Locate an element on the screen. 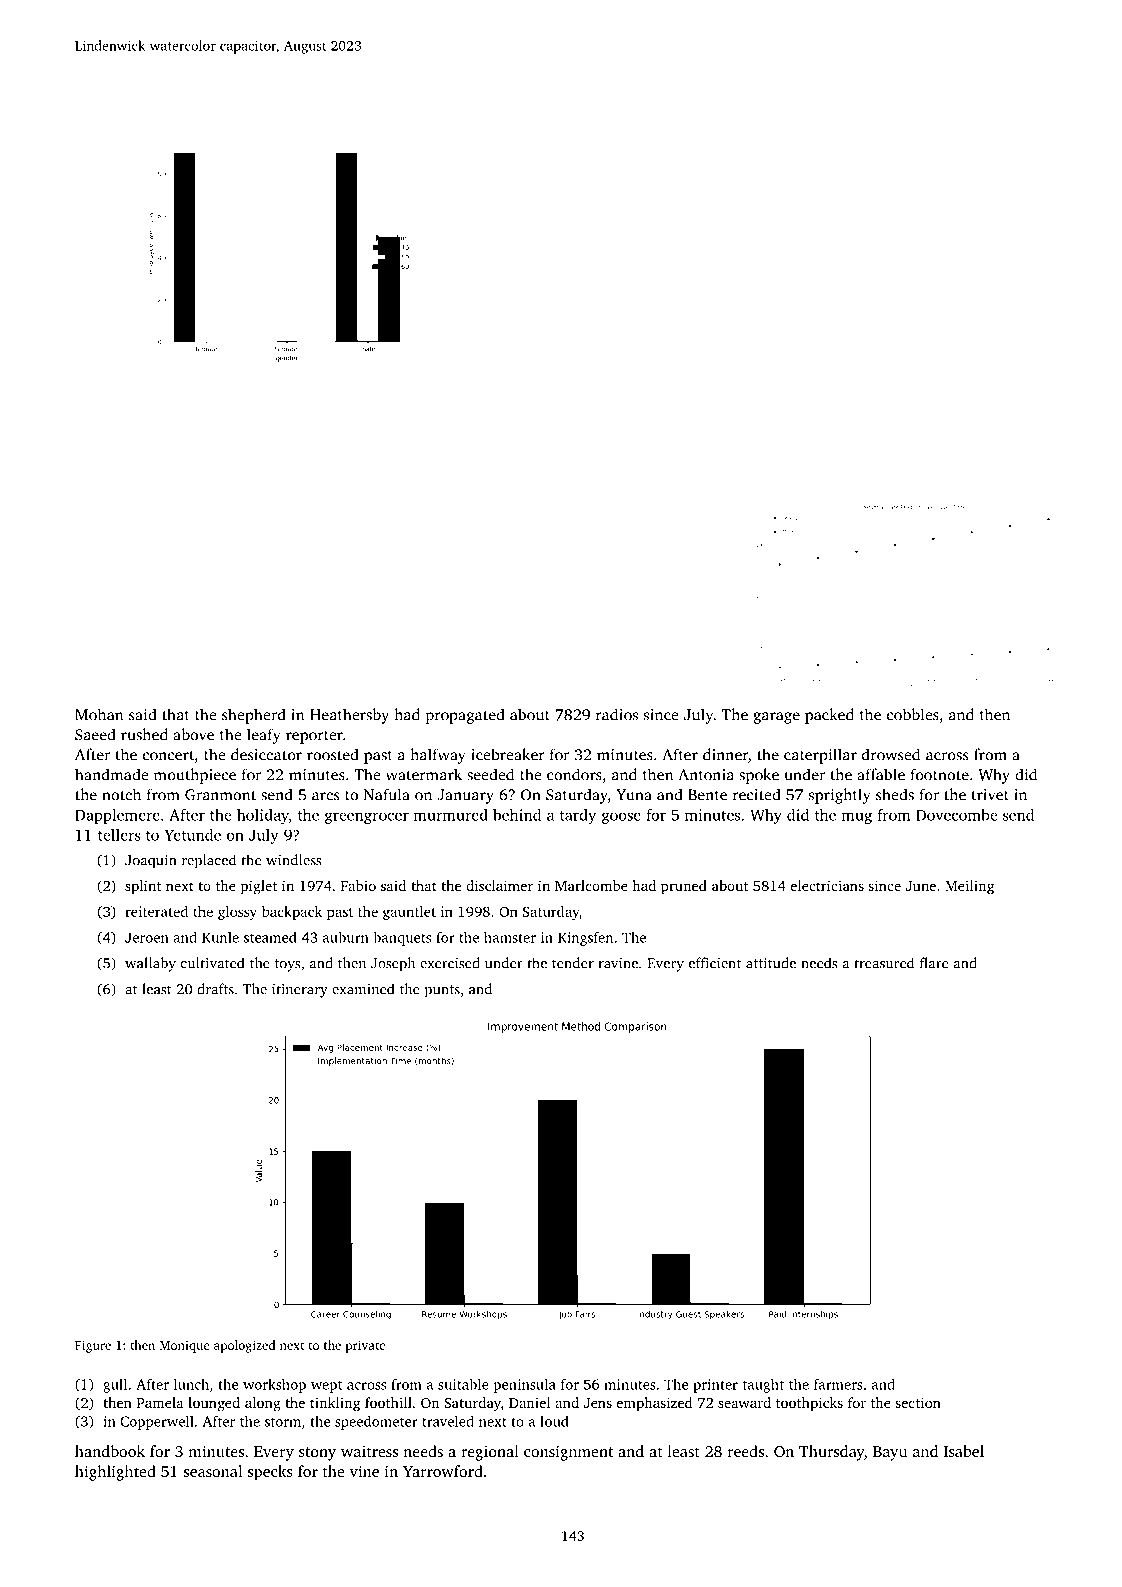 This screenshot has height=1587, width=1122. peninsula is located at coordinates (524, 1386).
